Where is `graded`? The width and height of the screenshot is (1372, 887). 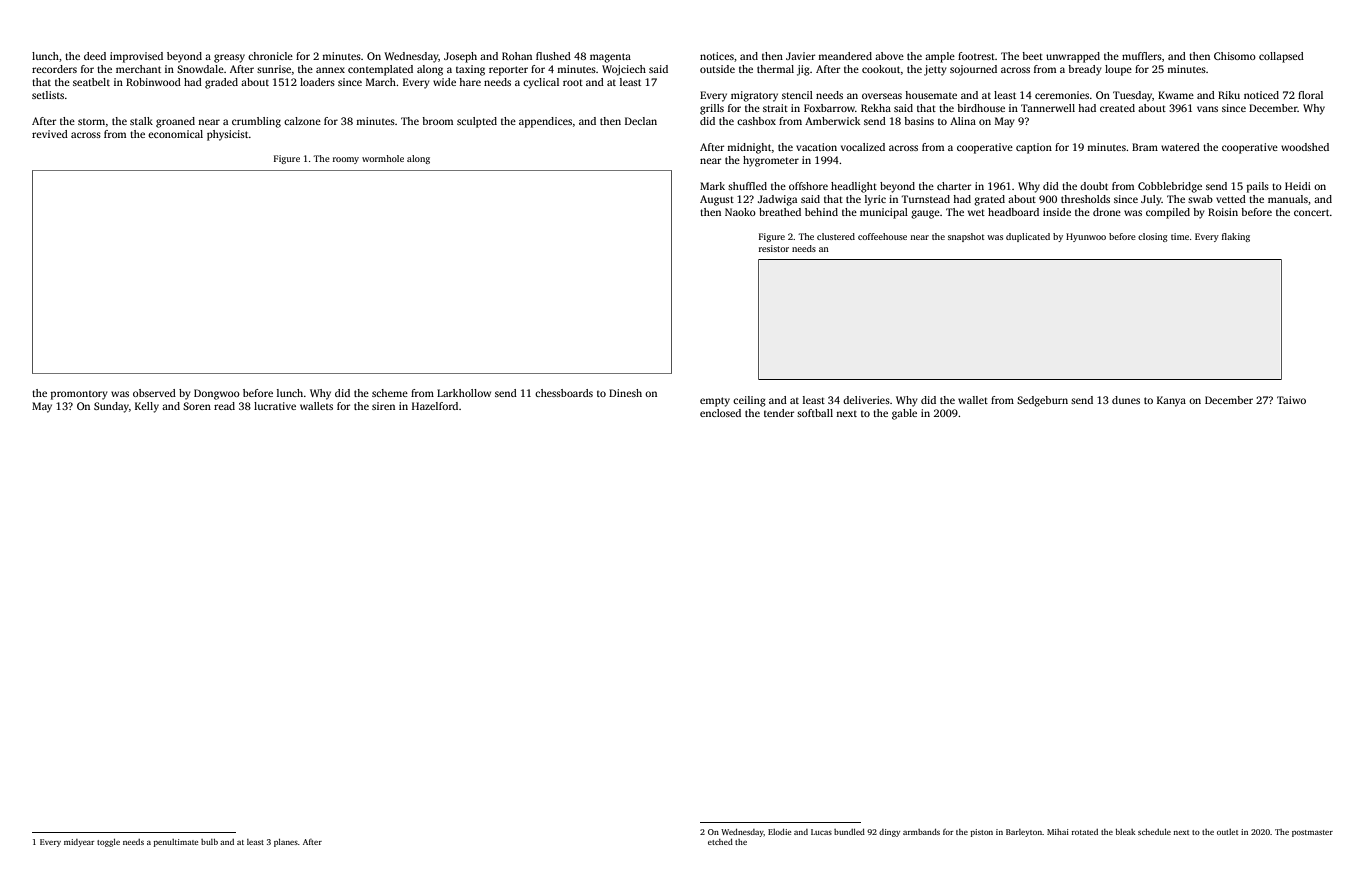
graded is located at coordinates (221, 83).
